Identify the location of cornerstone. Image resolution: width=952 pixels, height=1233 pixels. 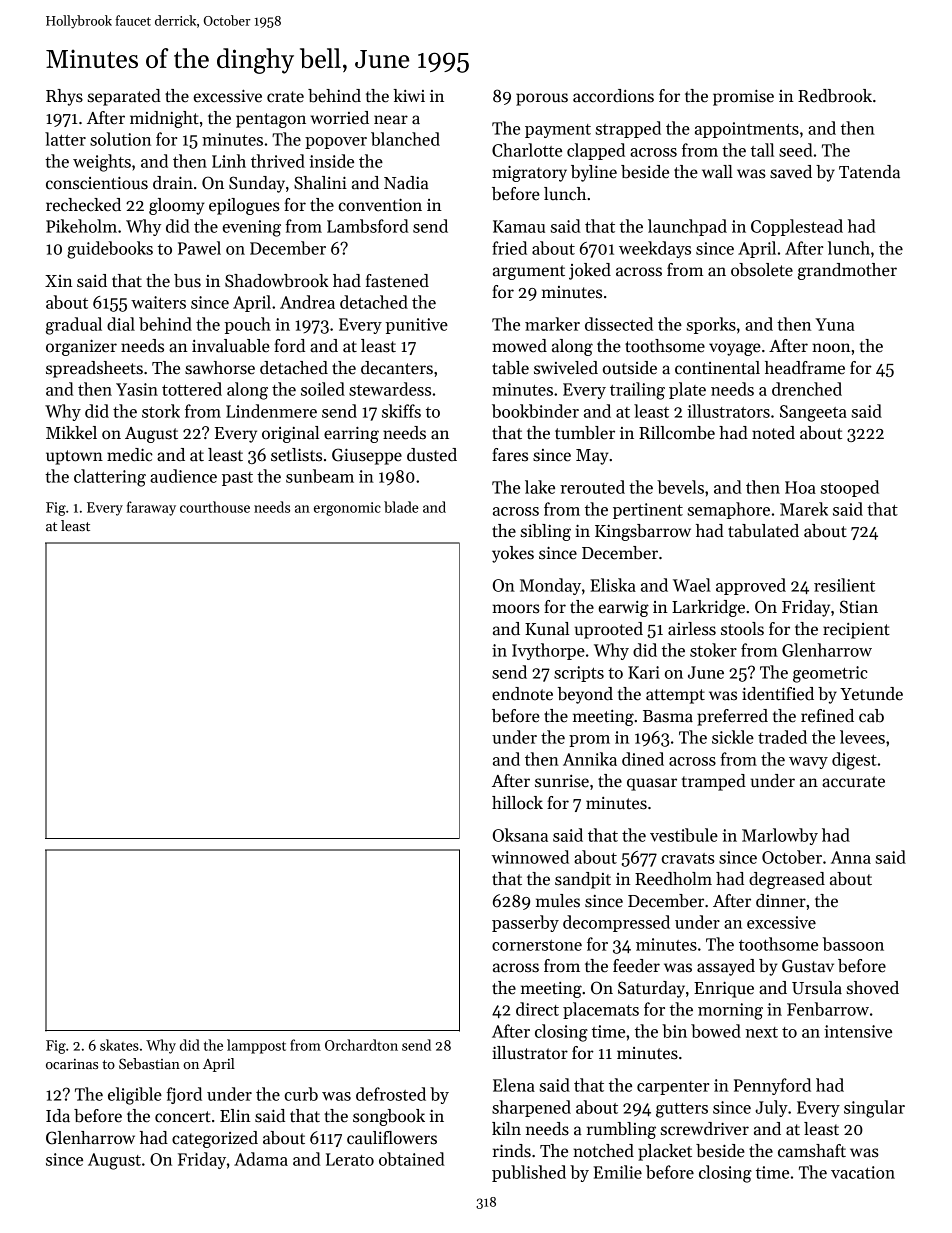
(537, 945).
